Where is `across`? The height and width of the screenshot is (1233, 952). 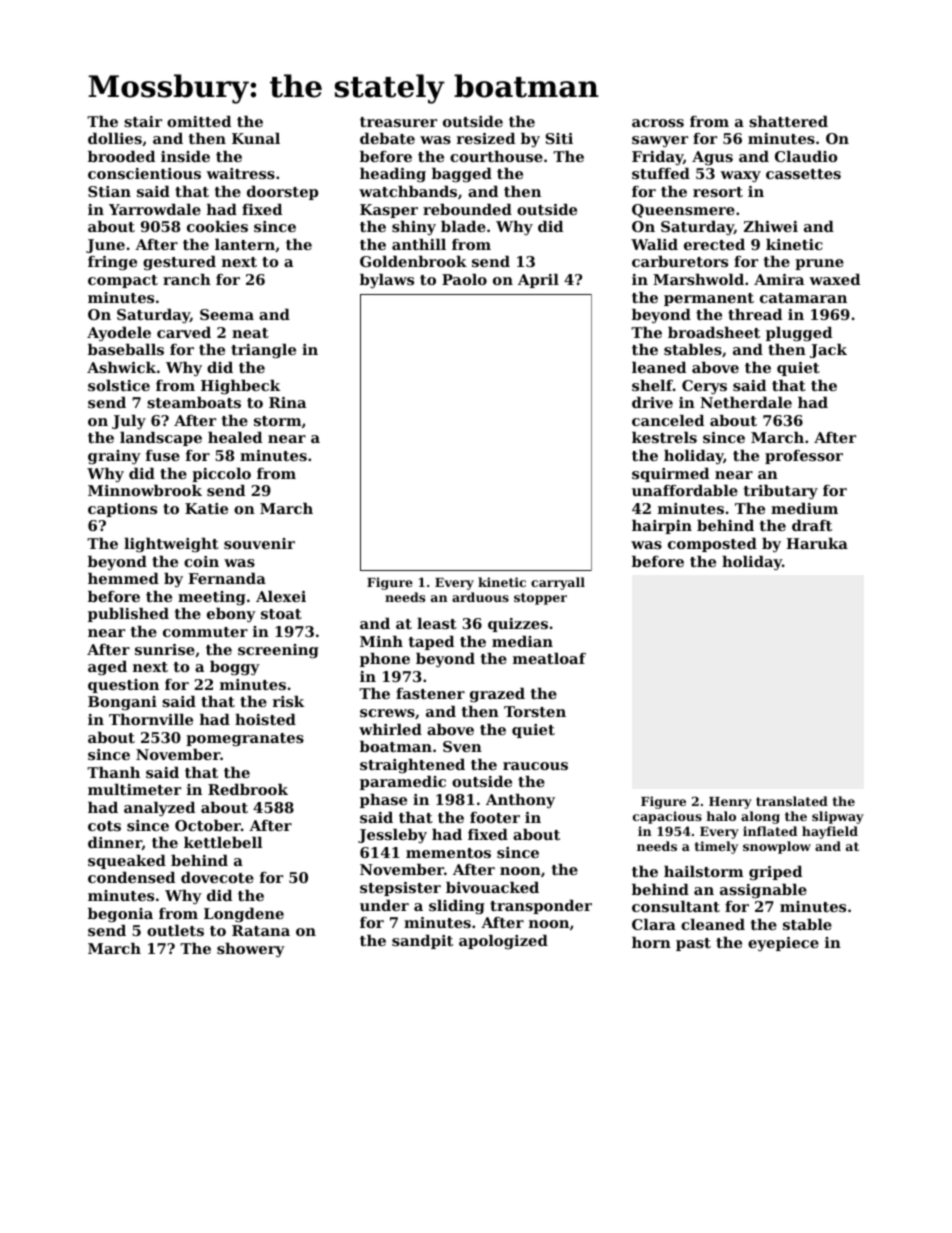 across is located at coordinates (658, 123).
